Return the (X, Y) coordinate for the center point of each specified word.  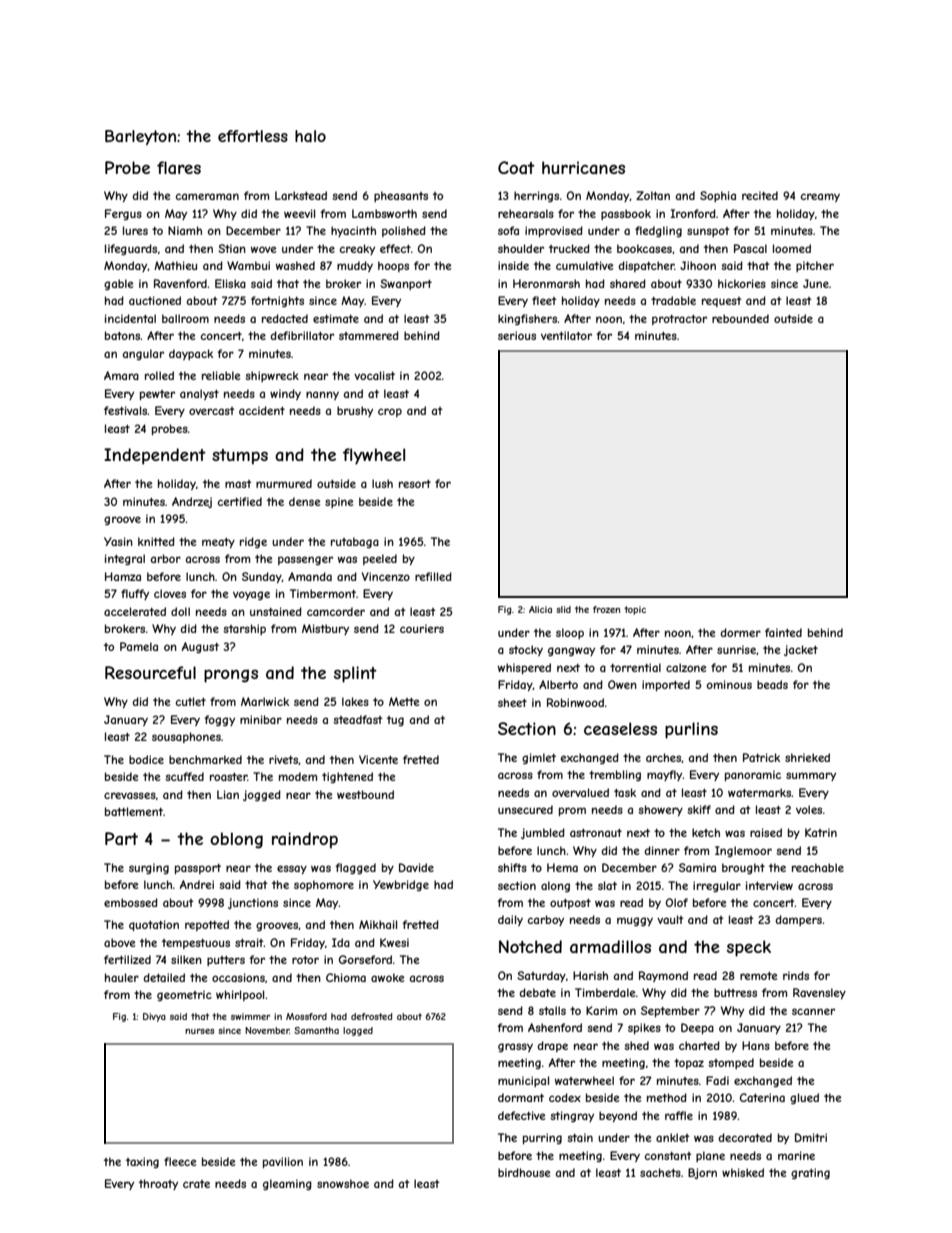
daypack (191, 354)
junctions (253, 903)
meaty (218, 543)
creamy (820, 197)
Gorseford (365, 959)
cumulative (584, 265)
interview (769, 885)
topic (635, 610)
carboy (546, 920)
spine (339, 502)
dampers (799, 920)
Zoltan (653, 195)
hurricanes (583, 167)
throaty (158, 1184)
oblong (236, 840)
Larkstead (301, 195)
